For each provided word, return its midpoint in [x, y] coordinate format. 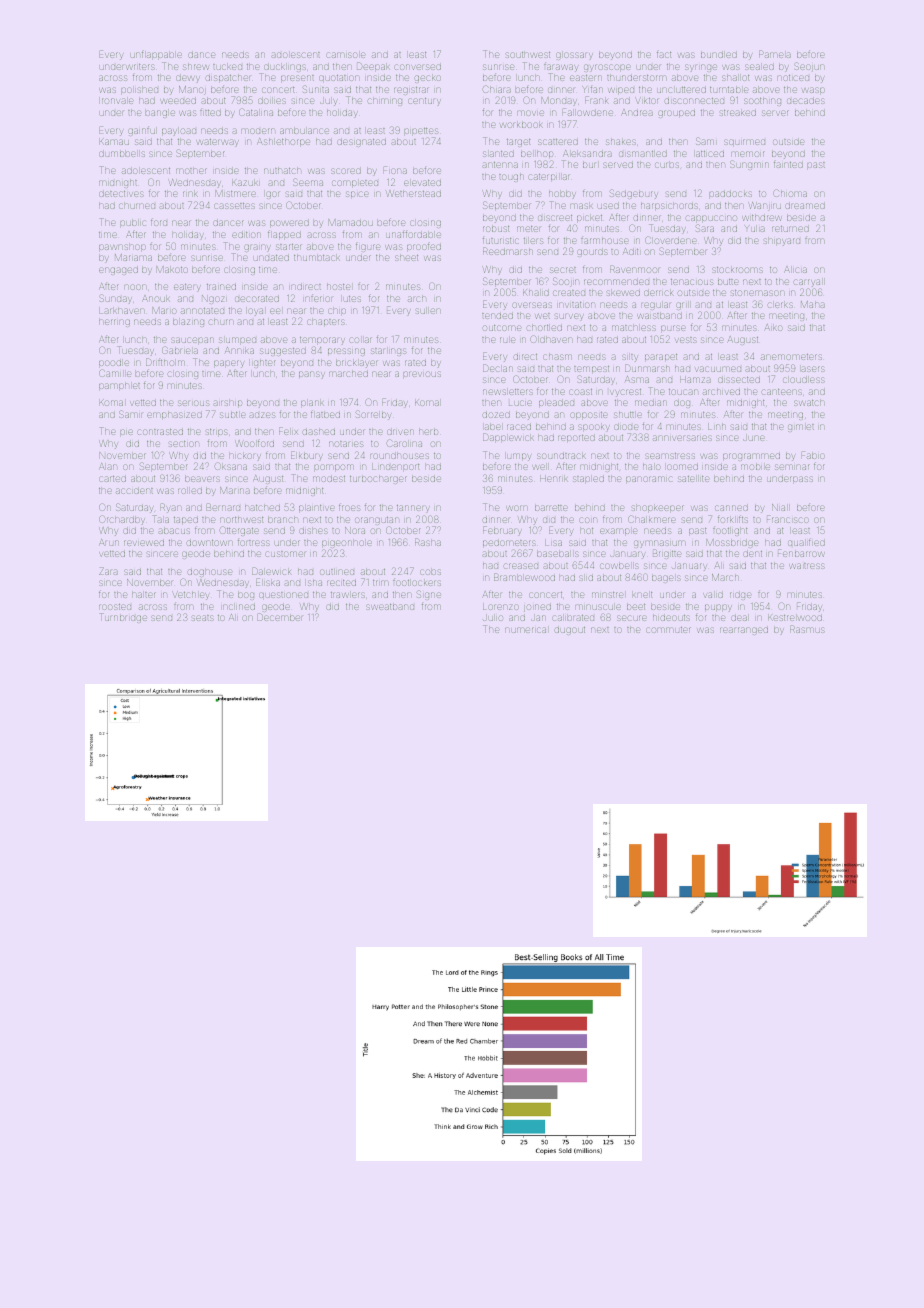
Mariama [133, 257]
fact [664, 55]
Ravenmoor [634, 269]
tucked [227, 67]
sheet [406, 258]
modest [329, 479]
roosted [115, 607]
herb [428, 432]
